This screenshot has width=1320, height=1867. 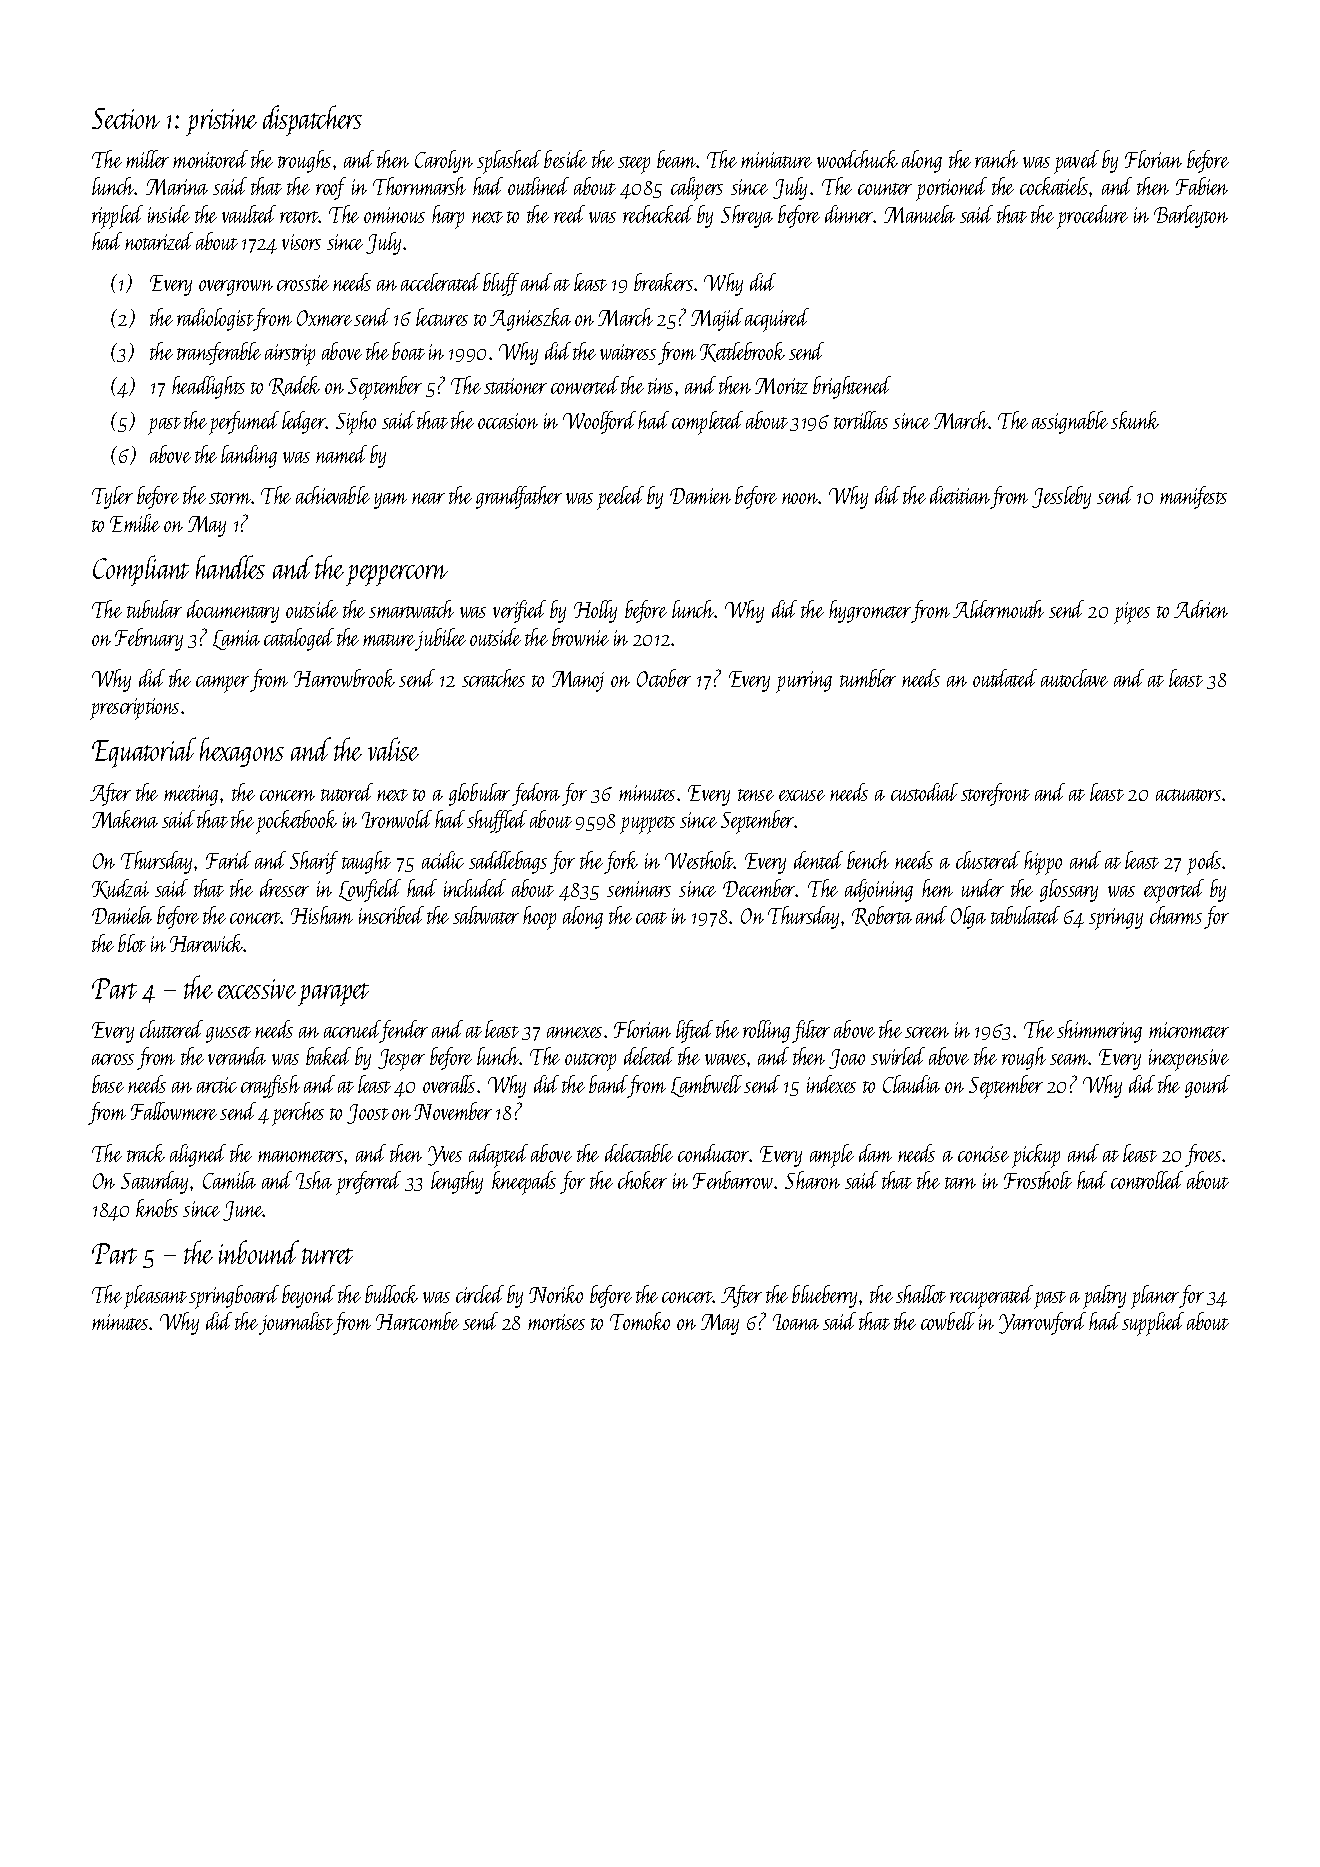 What do you see at coordinates (391, 915) in the screenshot?
I see `inscribed` at bounding box center [391, 915].
